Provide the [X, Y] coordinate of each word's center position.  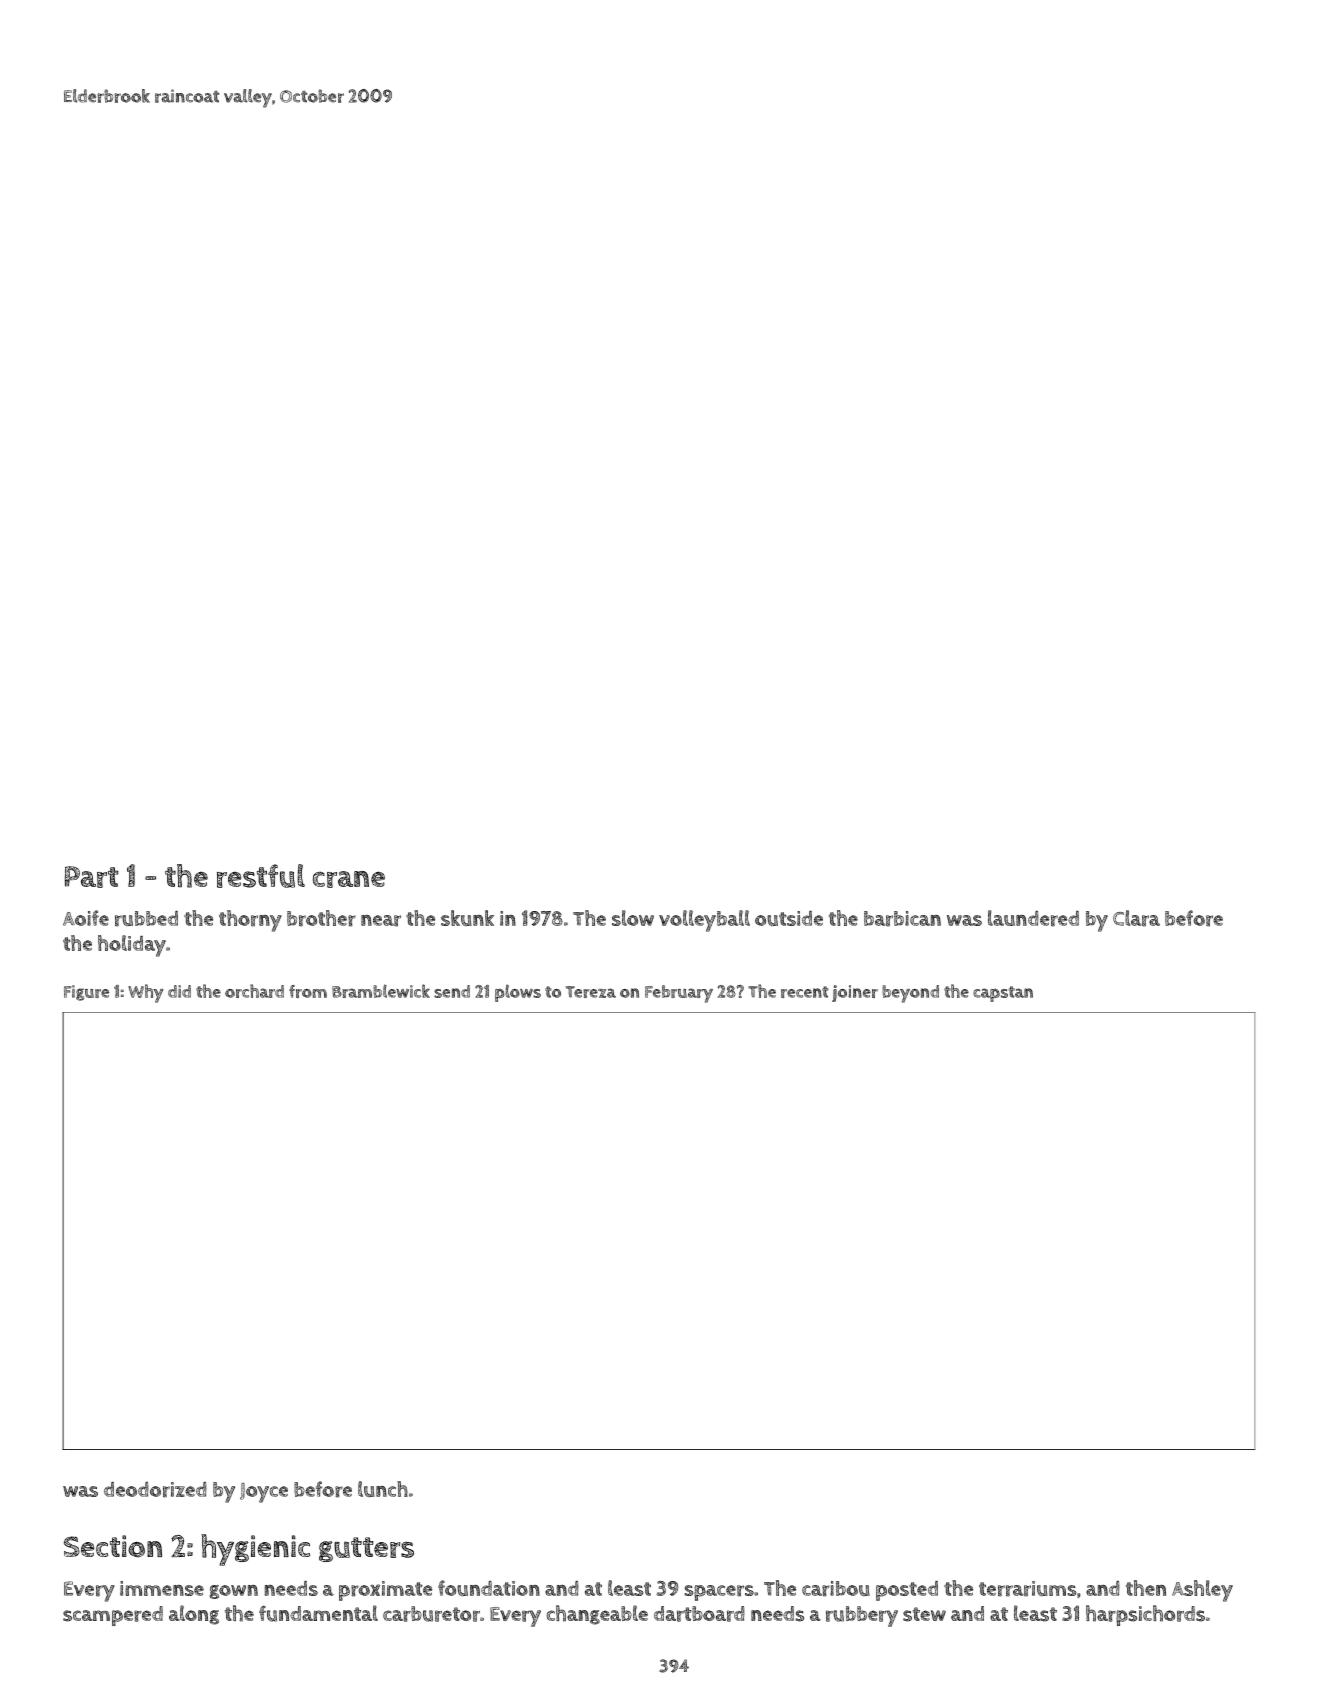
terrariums [1027, 1589]
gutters [366, 1549]
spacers [719, 1593]
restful [261, 876]
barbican [902, 919]
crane [349, 879]
